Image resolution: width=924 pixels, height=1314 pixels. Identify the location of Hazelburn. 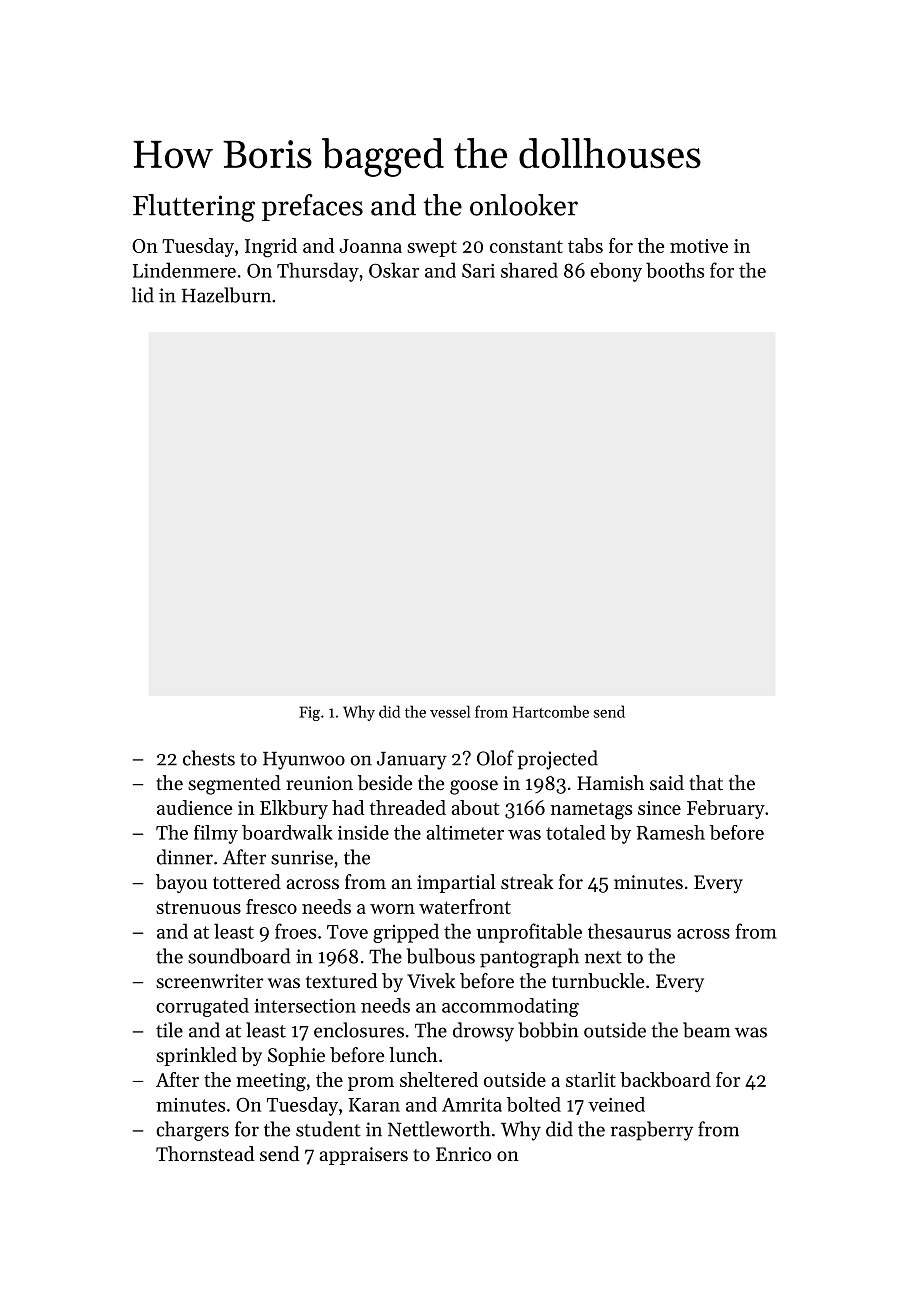
(226, 295).
